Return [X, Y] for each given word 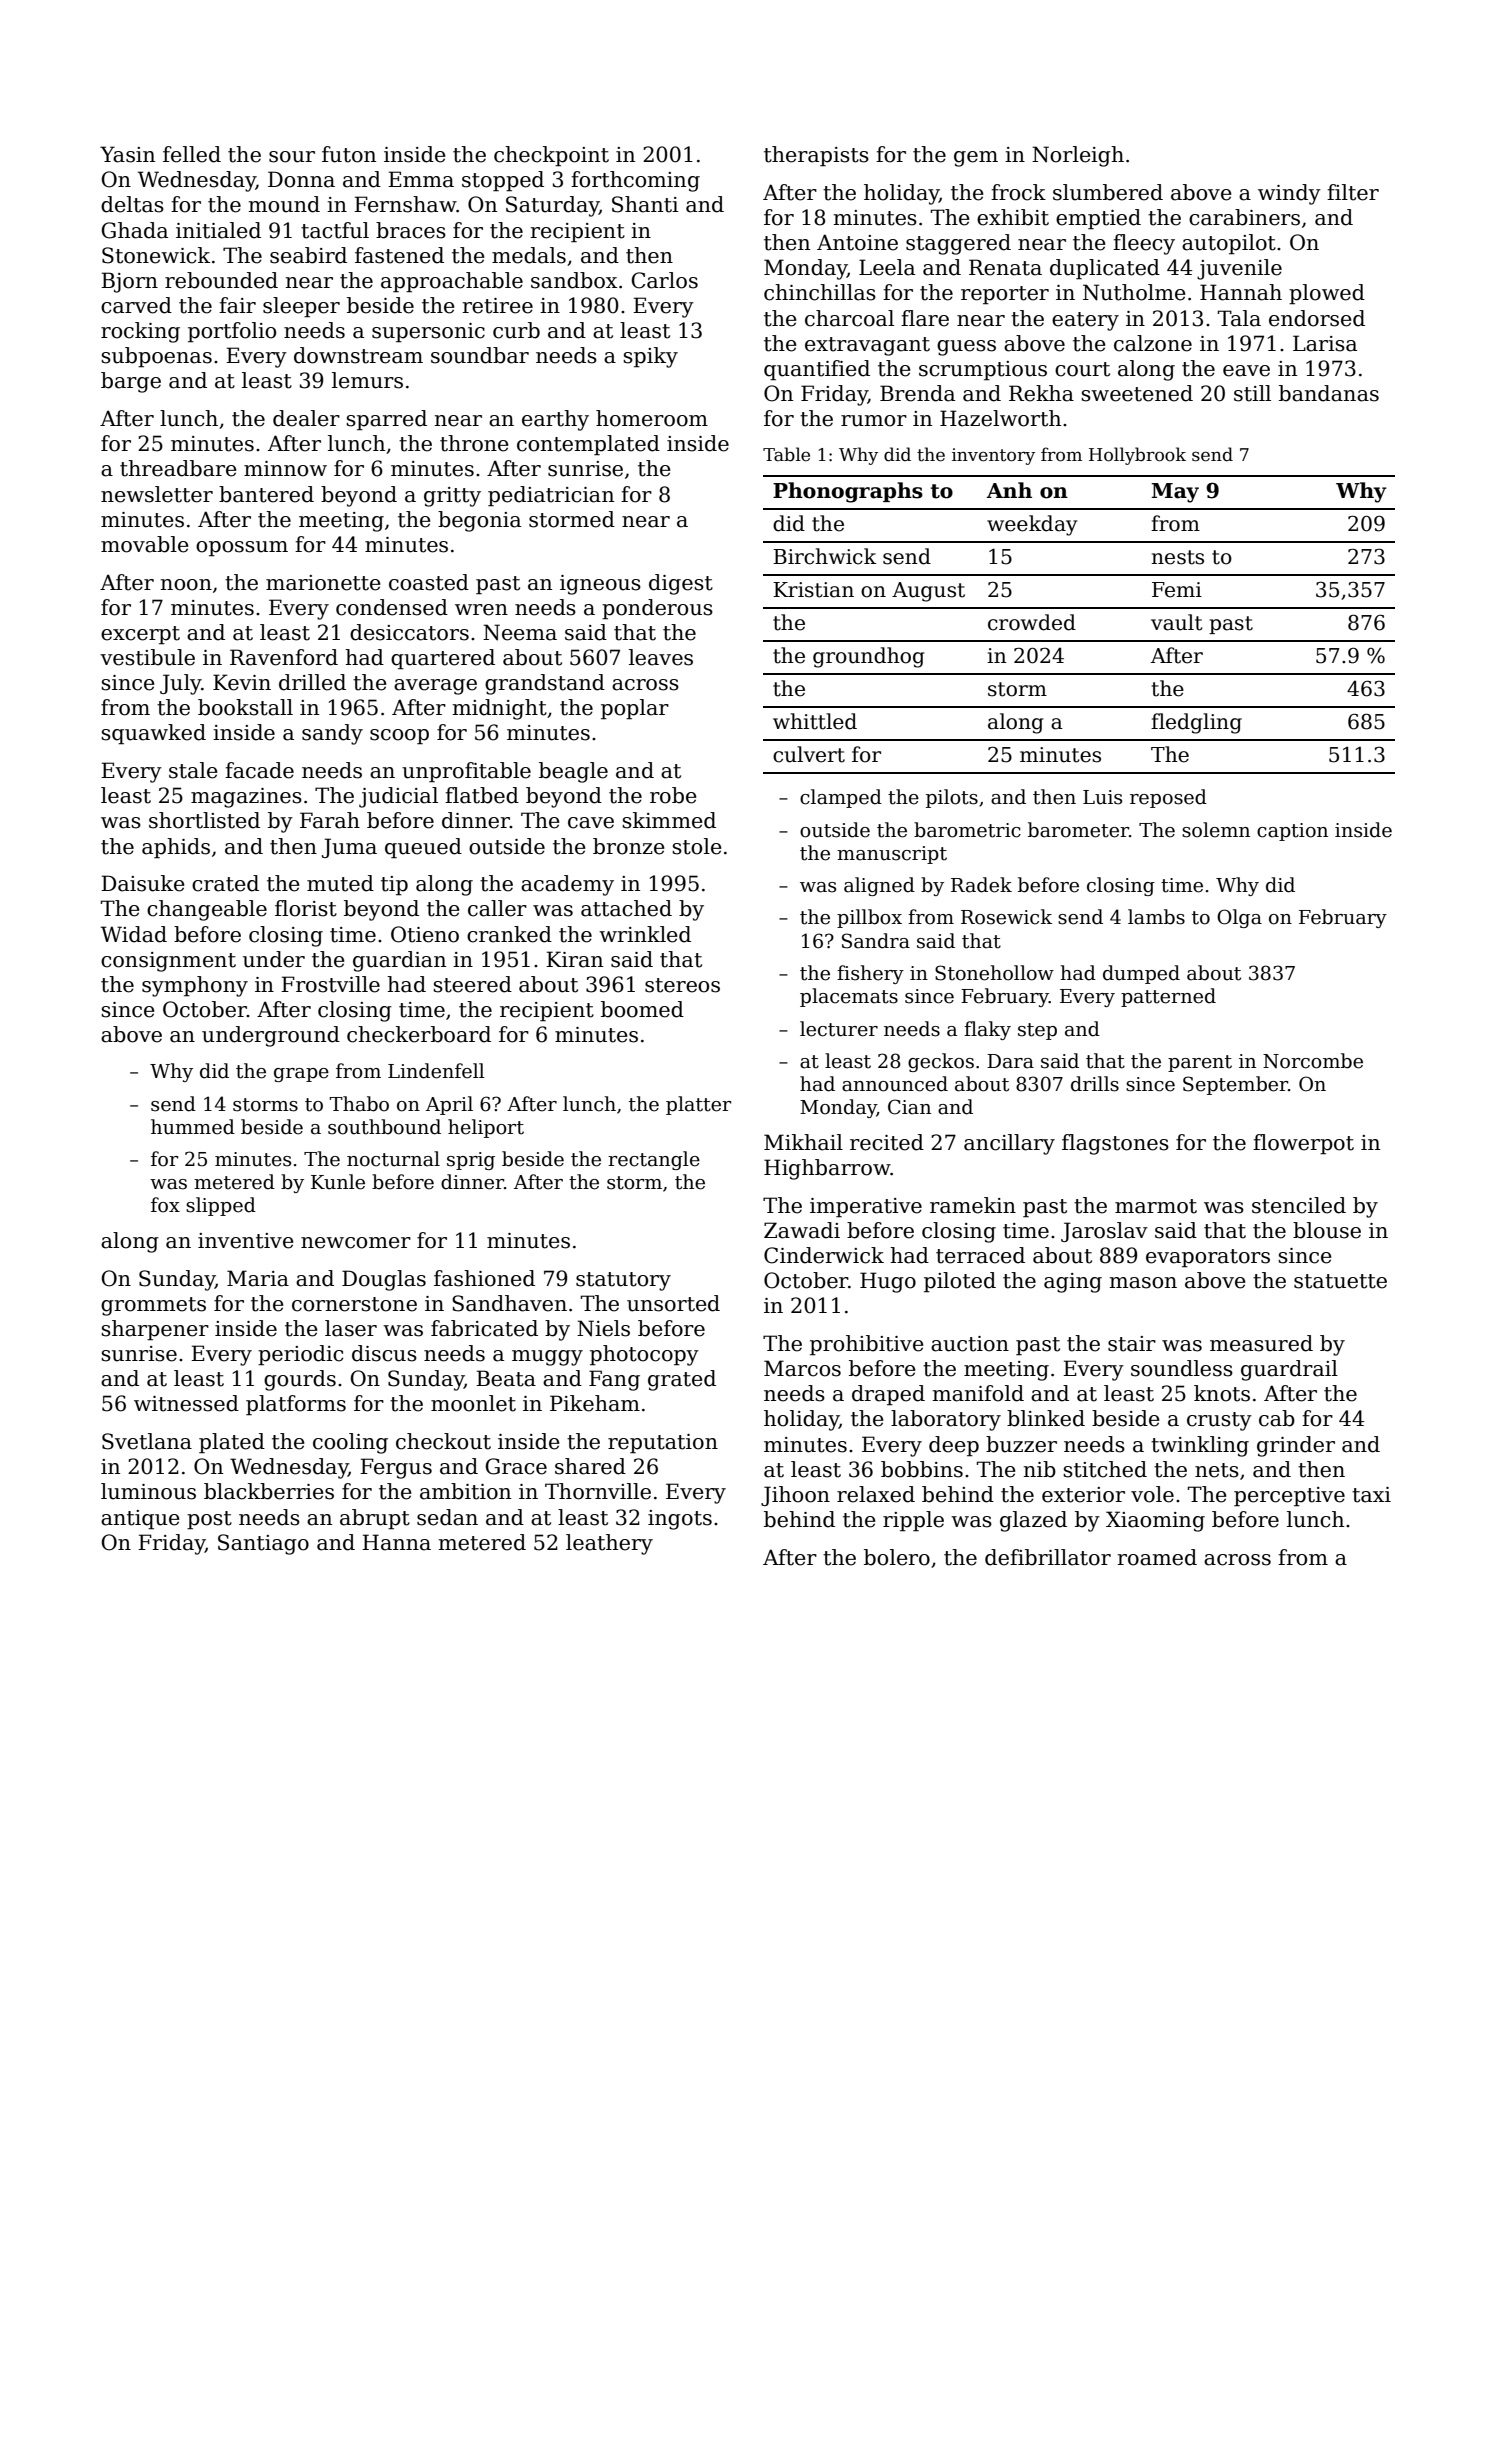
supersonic [428, 333]
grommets [153, 1306]
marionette [323, 583]
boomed [642, 1009]
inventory [993, 456]
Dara [1010, 1061]
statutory [623, 1281]
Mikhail [803, 1142]
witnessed [186, 1403]
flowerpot [1303, 1144]
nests [1177, 557]
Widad [134, 934]
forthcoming [635, 181]
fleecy [1144, 244]
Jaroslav [1104, 1232]
